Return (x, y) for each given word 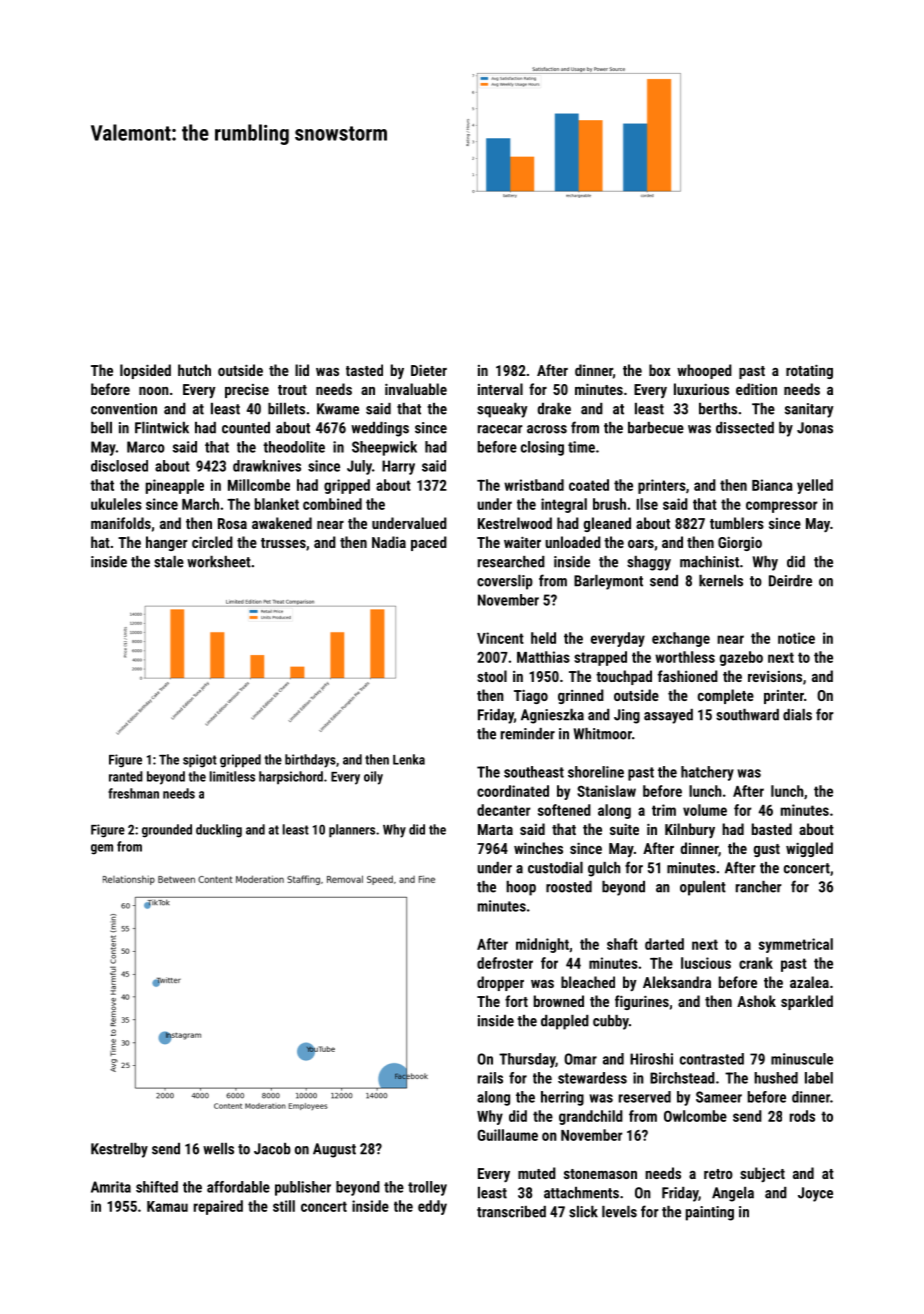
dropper (500, 983)
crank (756, 963)
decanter (504, 810)
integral (564, 505)
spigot (200, 761)
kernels (721, 581)
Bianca (772, 485)
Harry (398, 467)
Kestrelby (119, 1150)
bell (101, 428)
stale (169, 562)
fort (516, 1001)
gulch (604, 869)
